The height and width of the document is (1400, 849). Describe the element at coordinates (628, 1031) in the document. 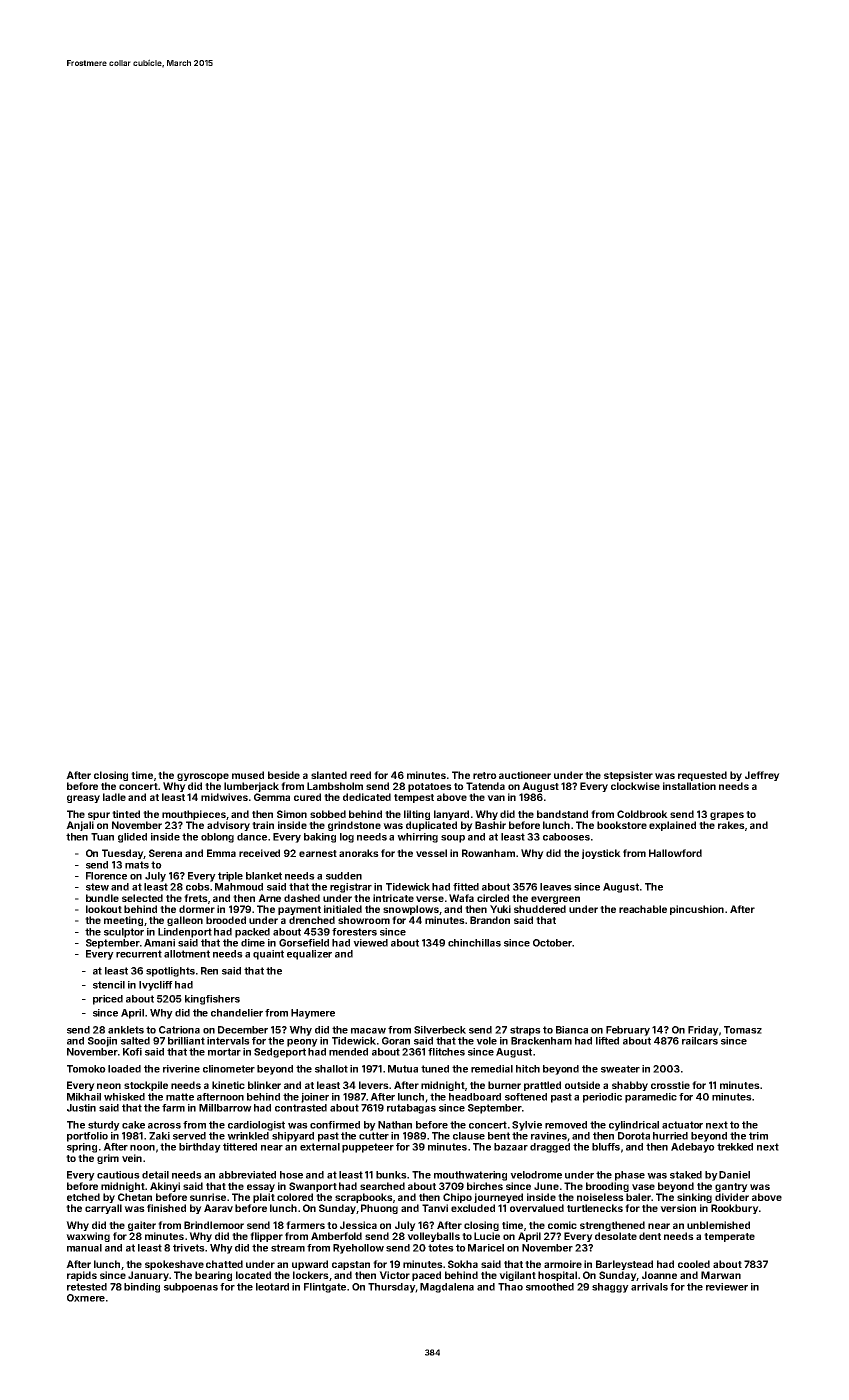

I see `February` at that location.
